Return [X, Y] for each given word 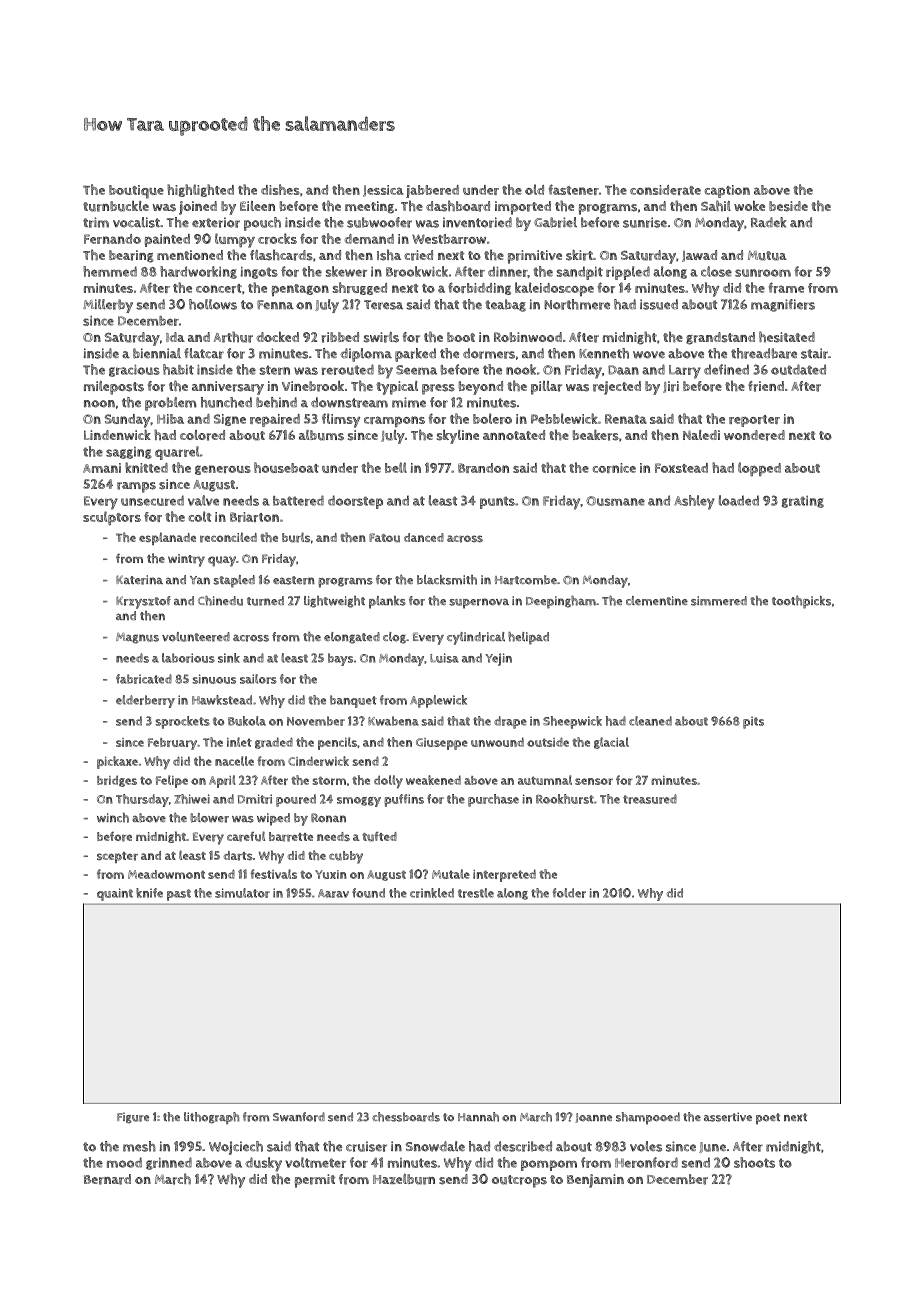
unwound [497, 742]
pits [753, 722]
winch [113, 818]
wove [649, 355]
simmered [719, 601]
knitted [146, 467]
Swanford [299, 1117]
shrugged [360, 288]
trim [96, 222]
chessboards [406, 1117]
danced [424, 537]
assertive [728, 1117]
